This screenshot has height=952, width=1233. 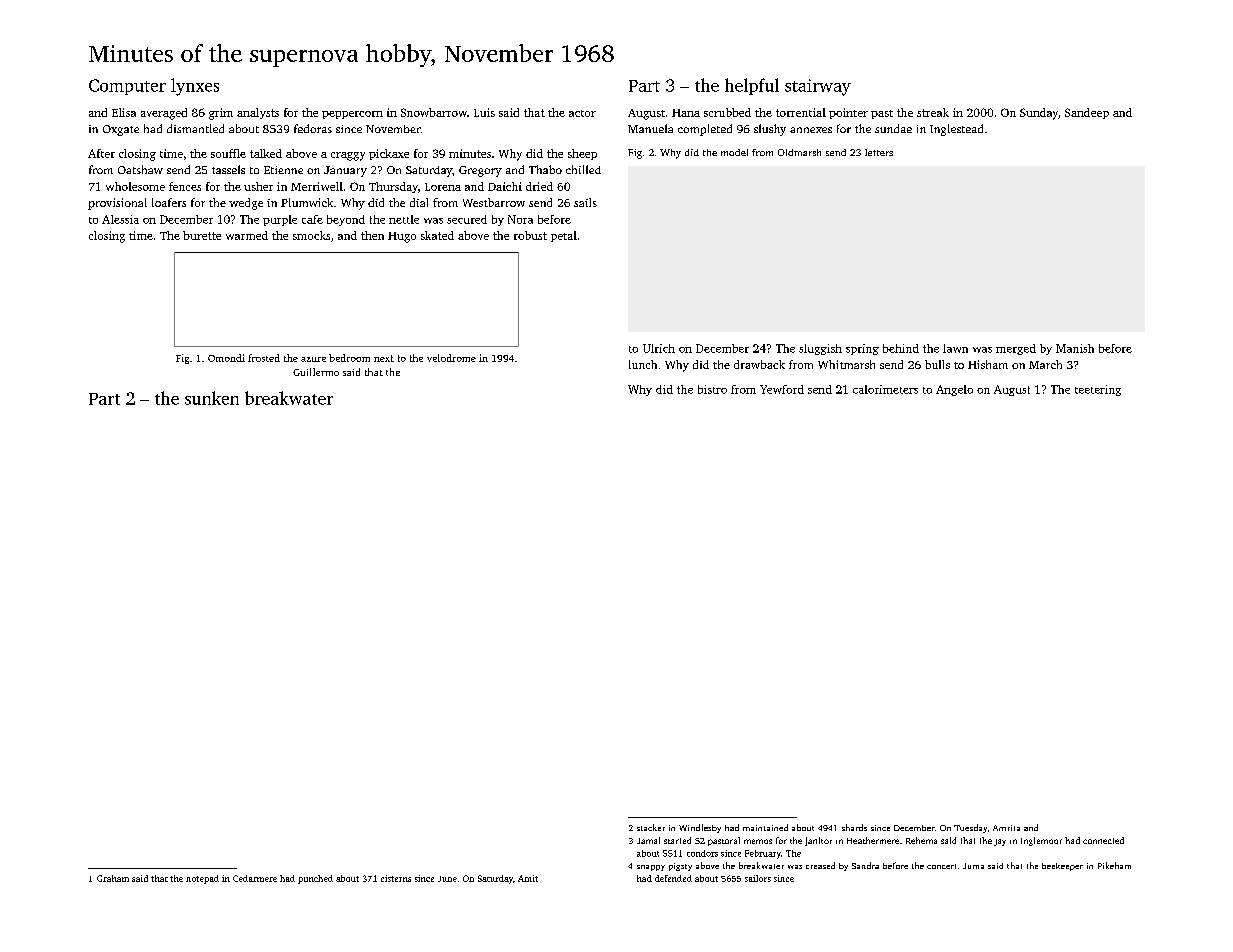 What do you see at coordinates (127, 87) in the screenshot?
I see `Computer` at bounding box center [127, 87].
